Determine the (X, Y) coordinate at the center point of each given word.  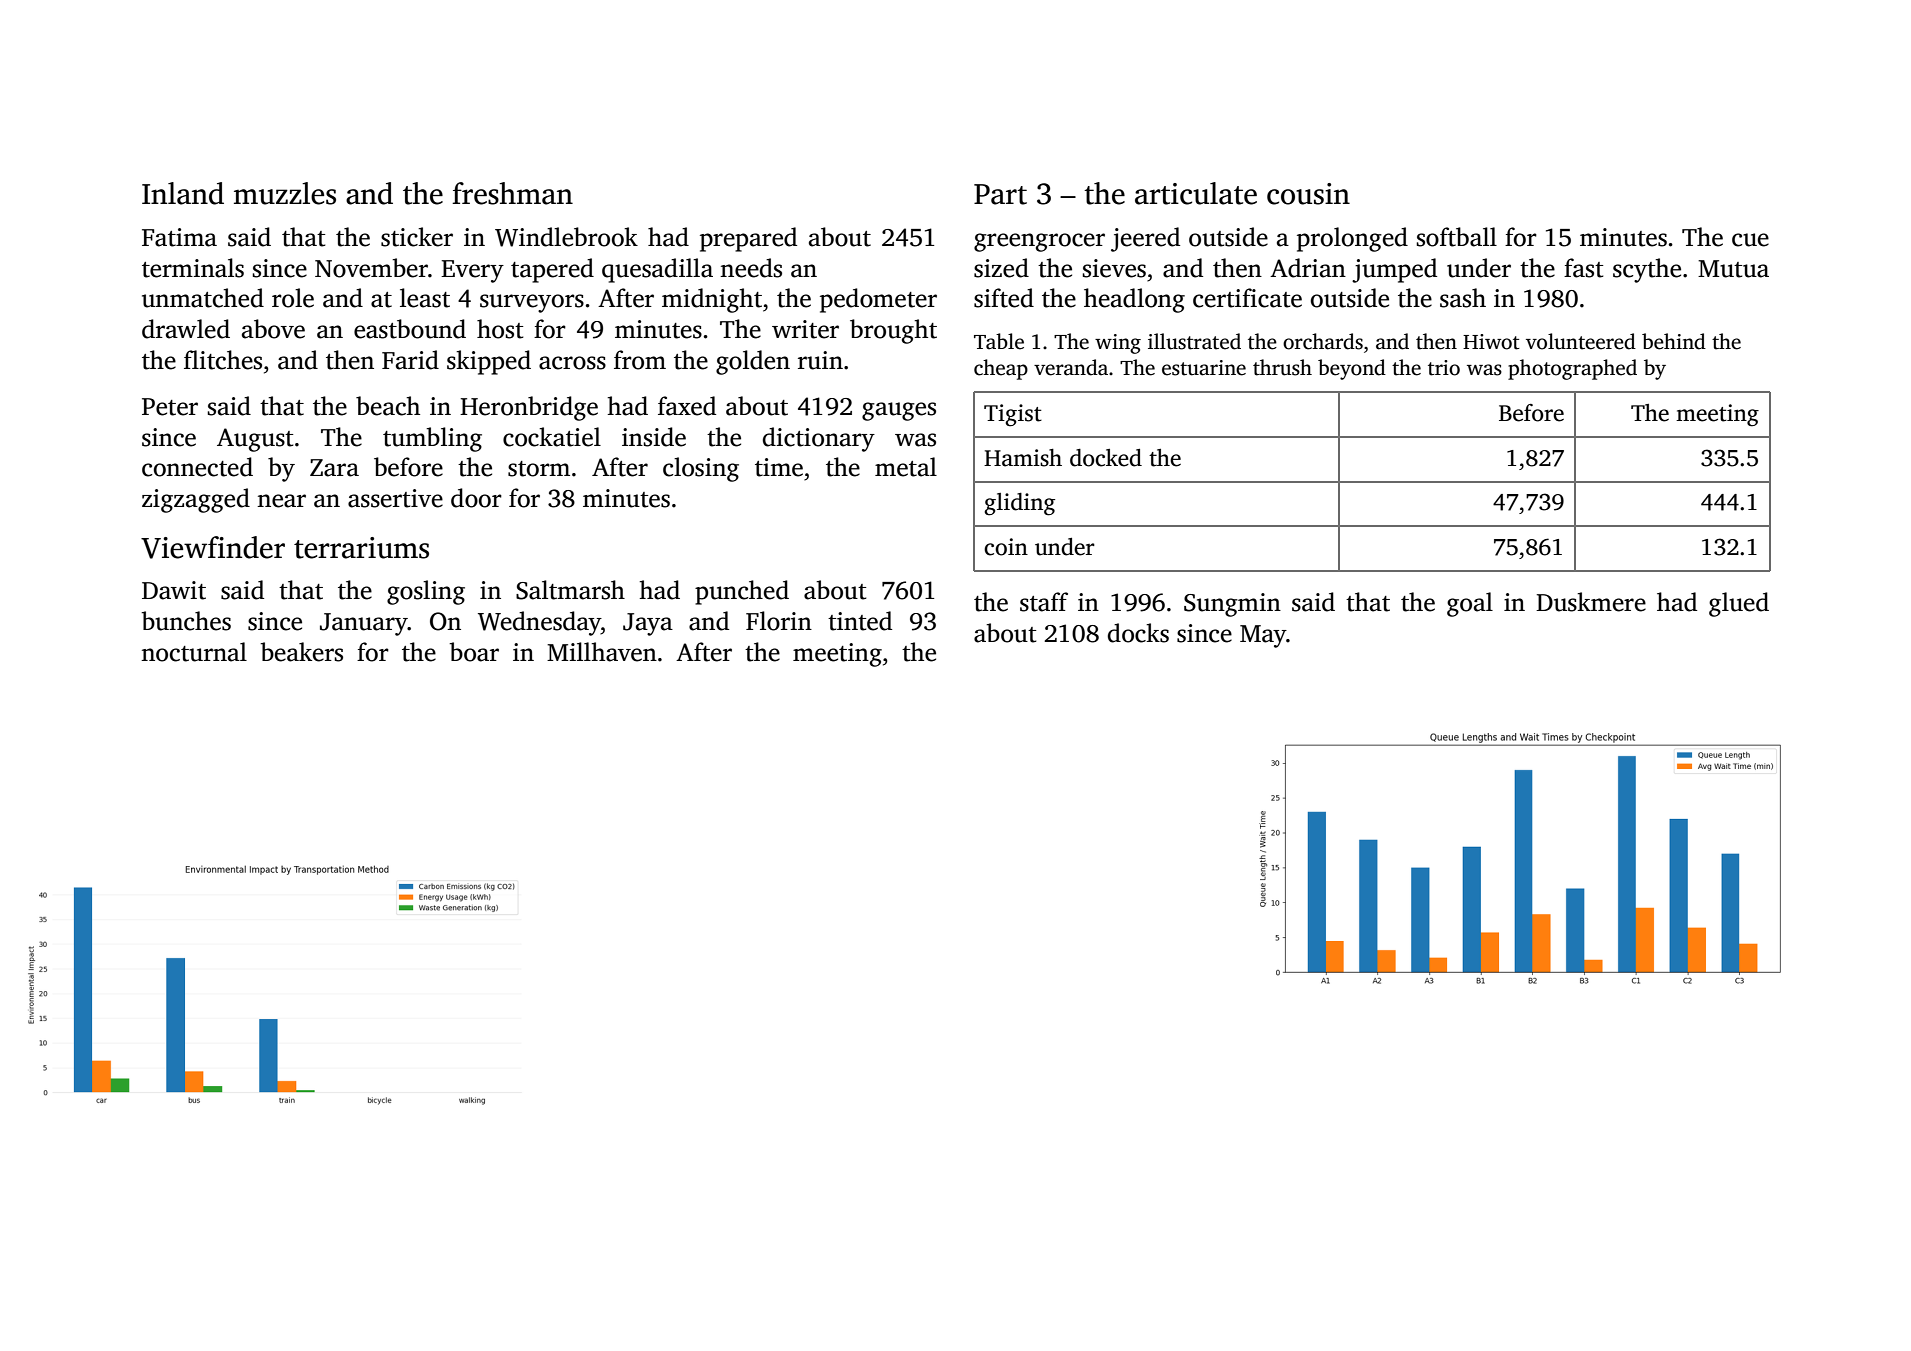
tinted (860, 621)
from (640, 360)
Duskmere (1591, 602)
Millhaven (602, 652)
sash (1463, 298)
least (425, 298)
